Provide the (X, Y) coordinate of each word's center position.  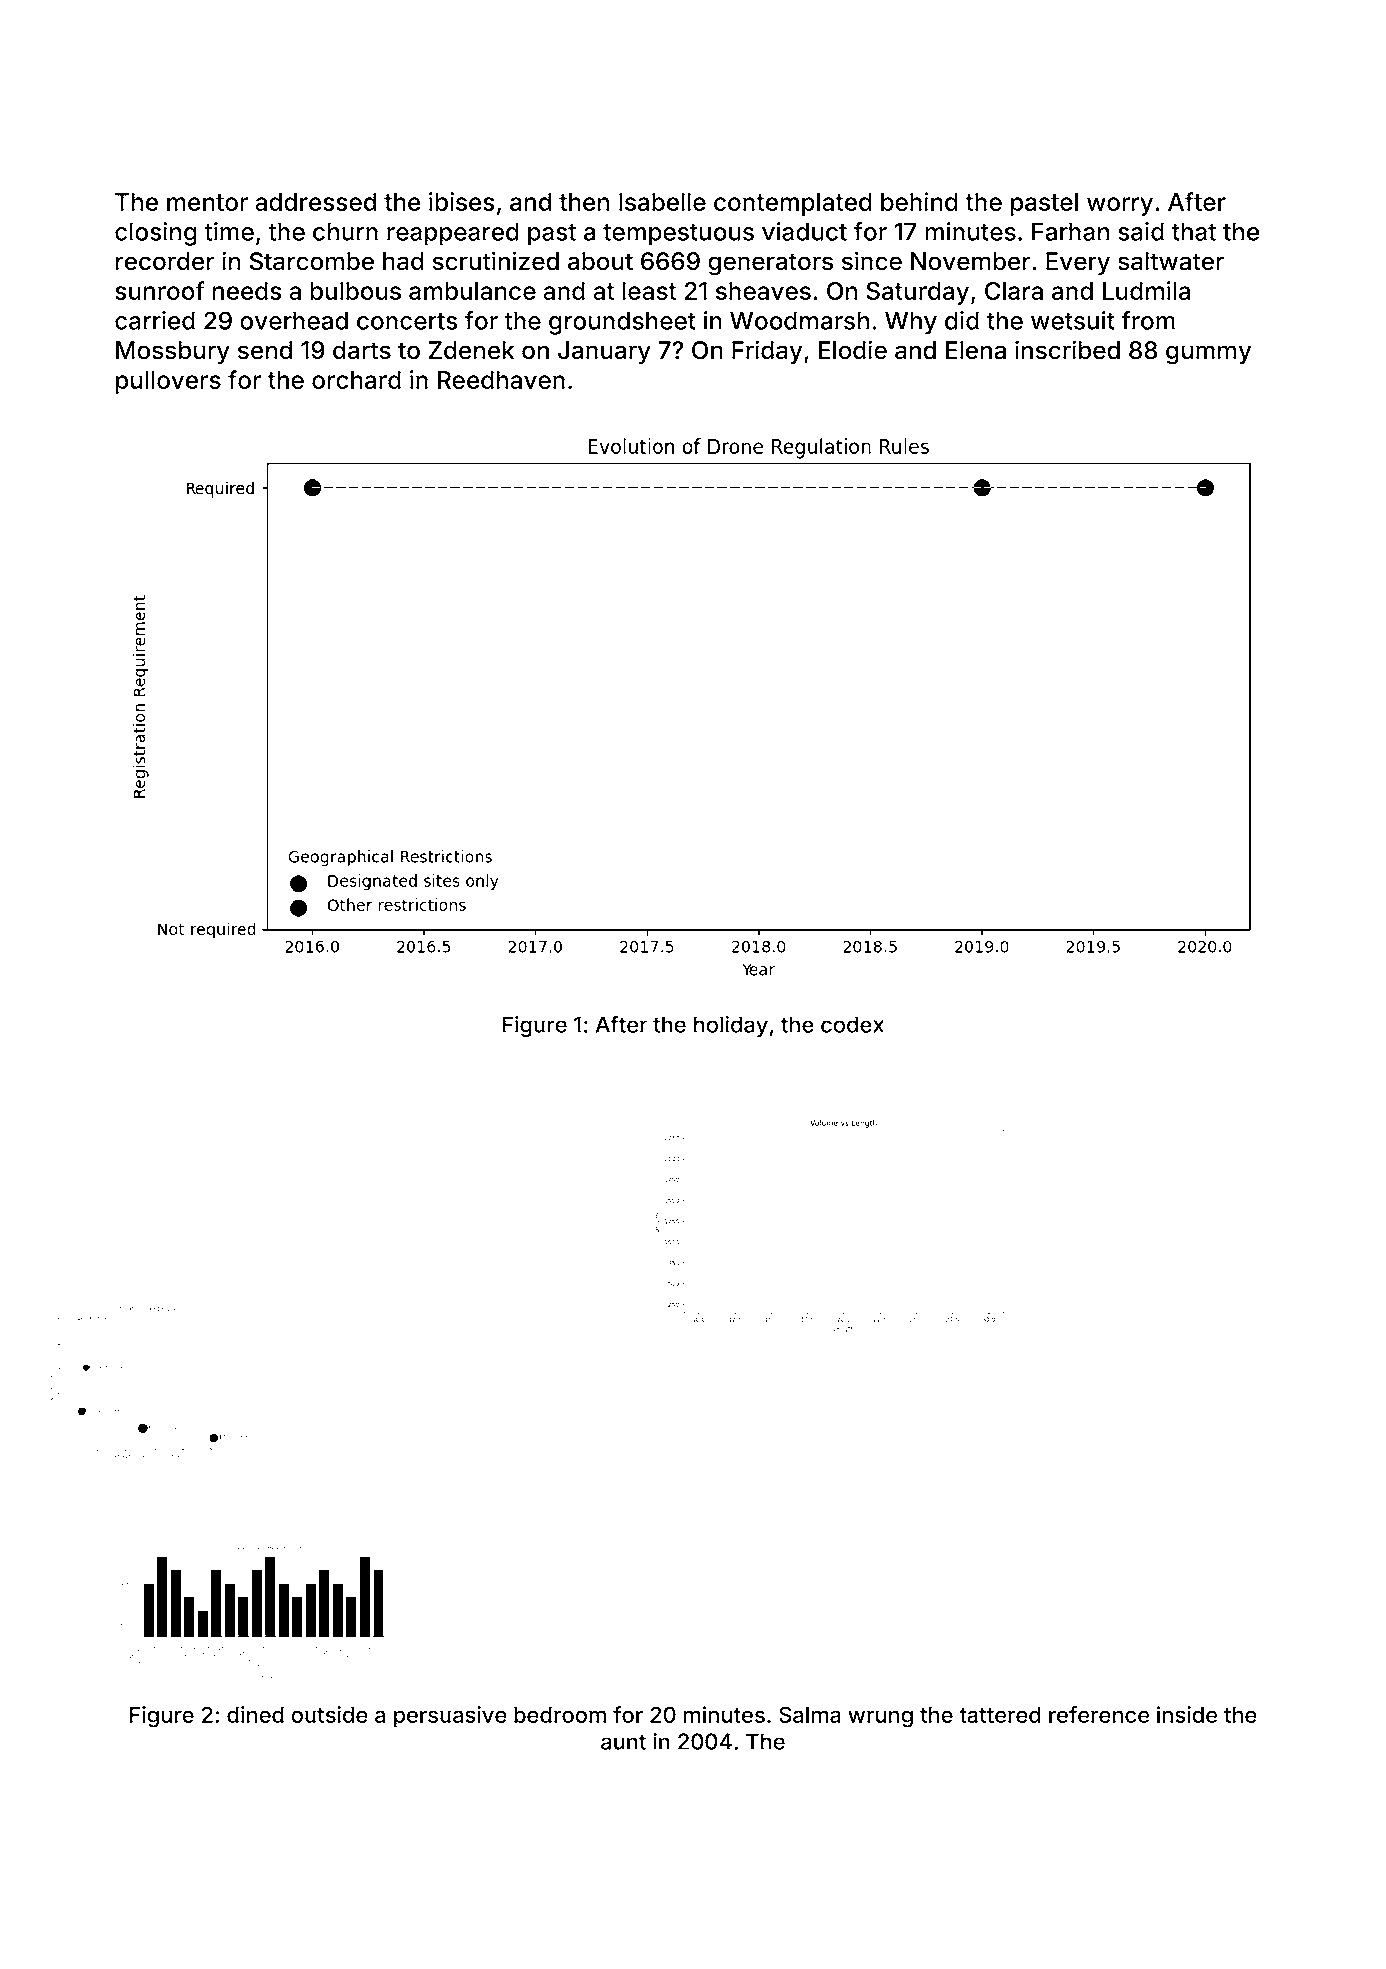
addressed (315, 202)
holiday (731, 1026)
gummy (1208, 354)
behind (919, 201)
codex (852, 1024)
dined (255, 1714)
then (584, 202)
